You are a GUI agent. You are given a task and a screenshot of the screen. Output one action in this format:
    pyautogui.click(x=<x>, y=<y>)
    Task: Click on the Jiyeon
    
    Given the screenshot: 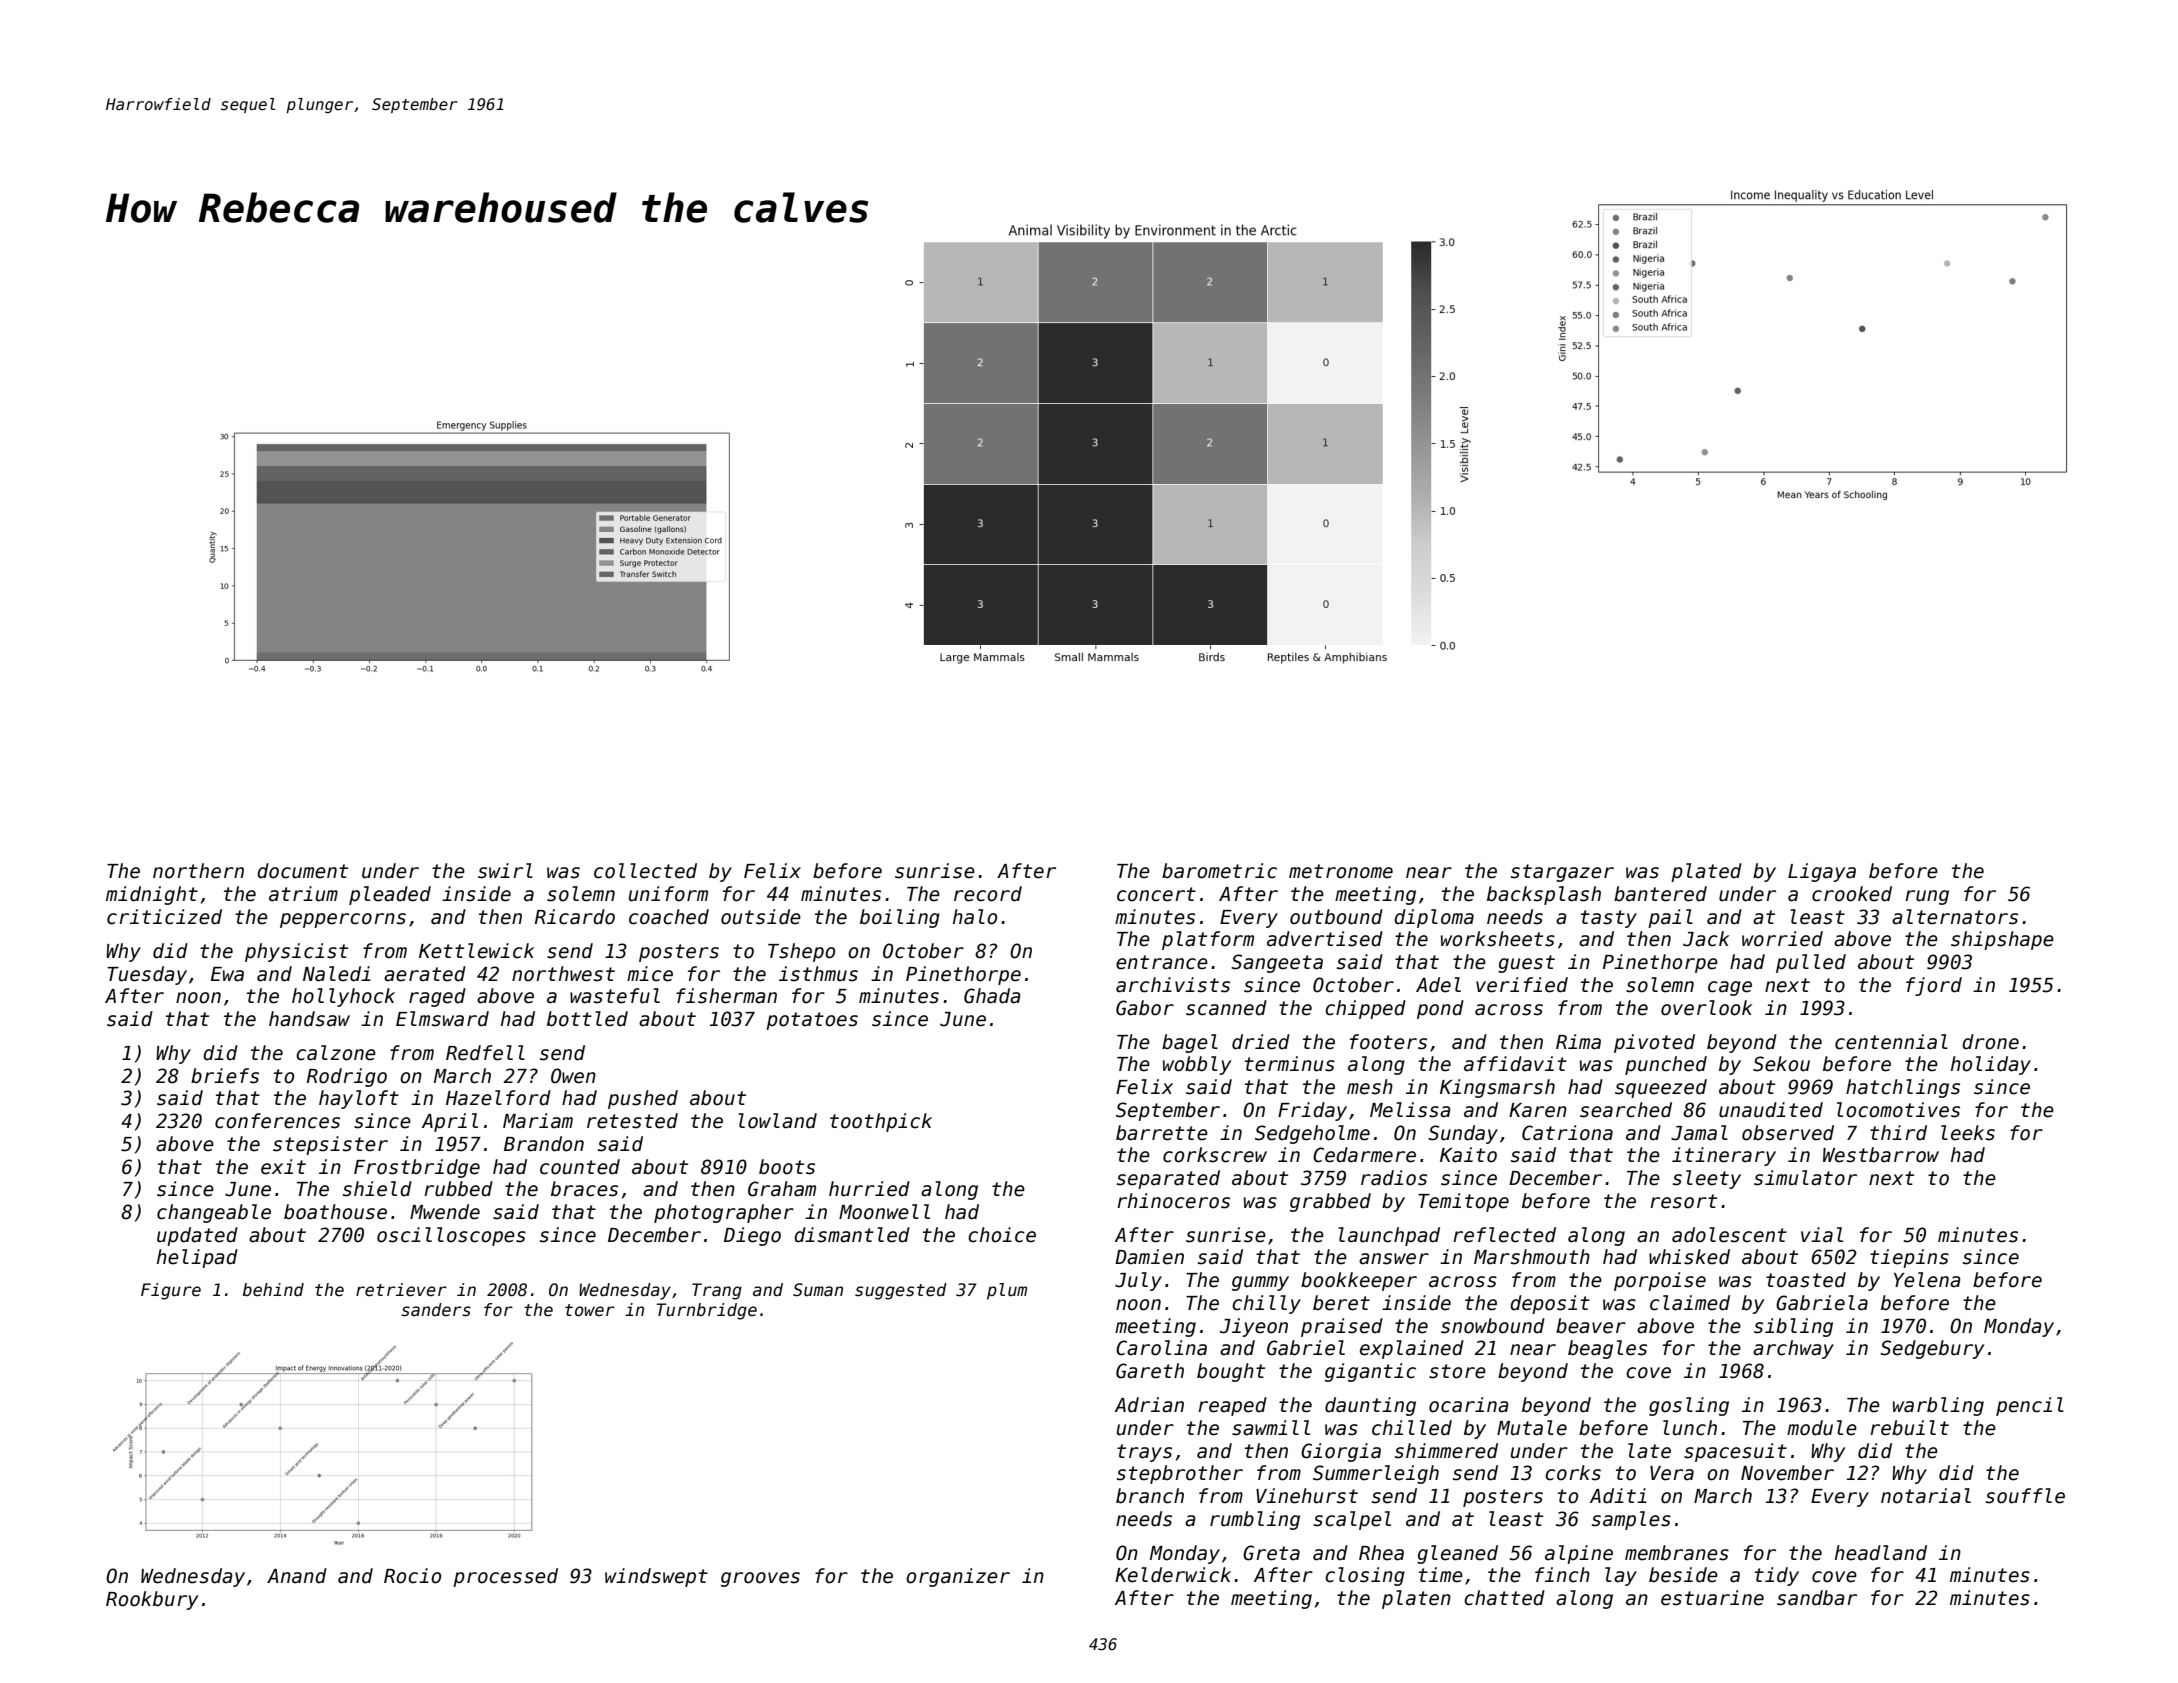 What is the action you would take?
    pyautogui.click(x=1254, y=1327)
